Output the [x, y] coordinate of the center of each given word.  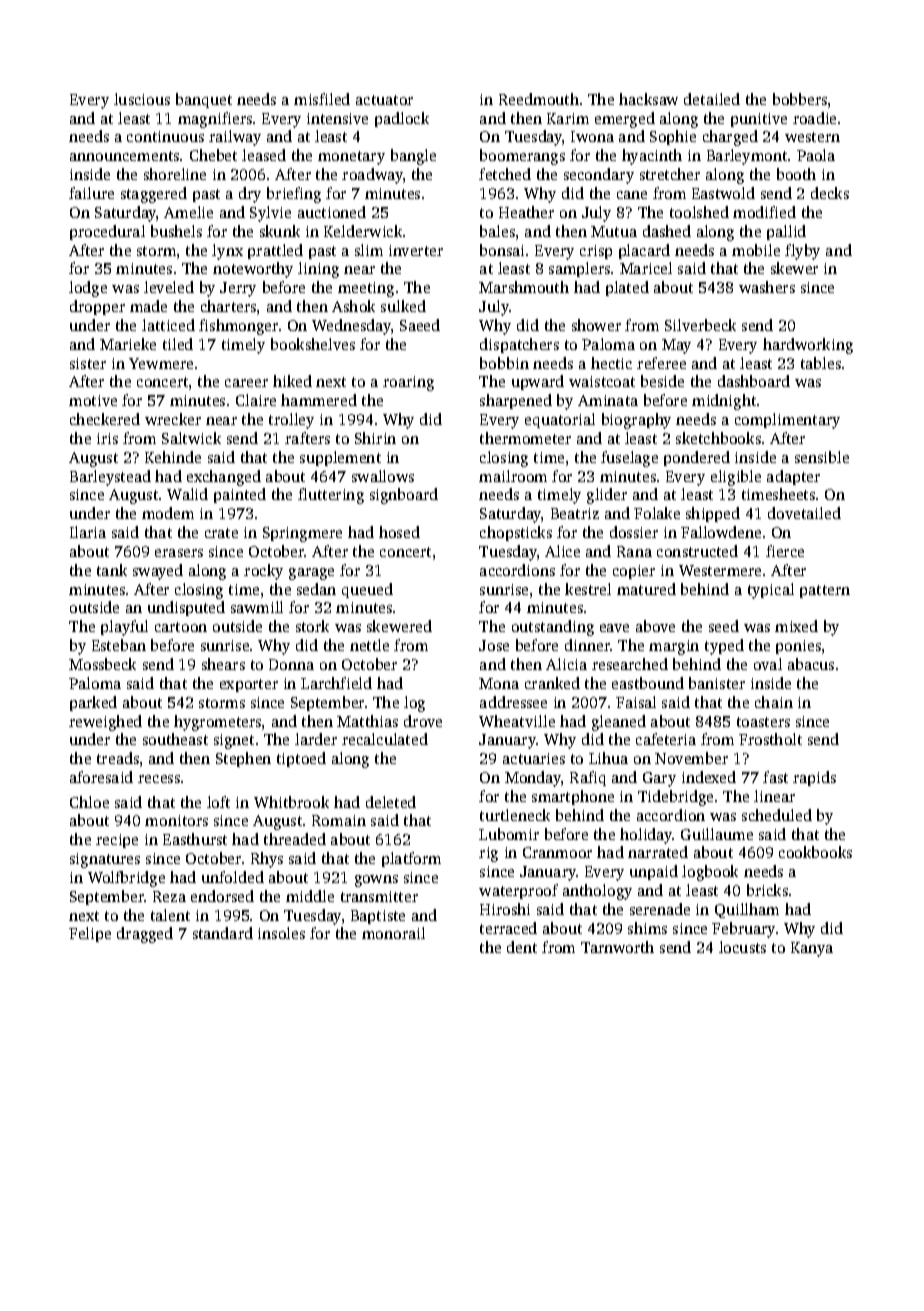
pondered [697, 458]
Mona [499, 683]
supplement [340, 458]
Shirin [375, 438]
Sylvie [270, 214]
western [812, 137]
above [655, 626]
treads [118, 758]
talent [170, 915]
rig [488, 854]
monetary [351, 158]
